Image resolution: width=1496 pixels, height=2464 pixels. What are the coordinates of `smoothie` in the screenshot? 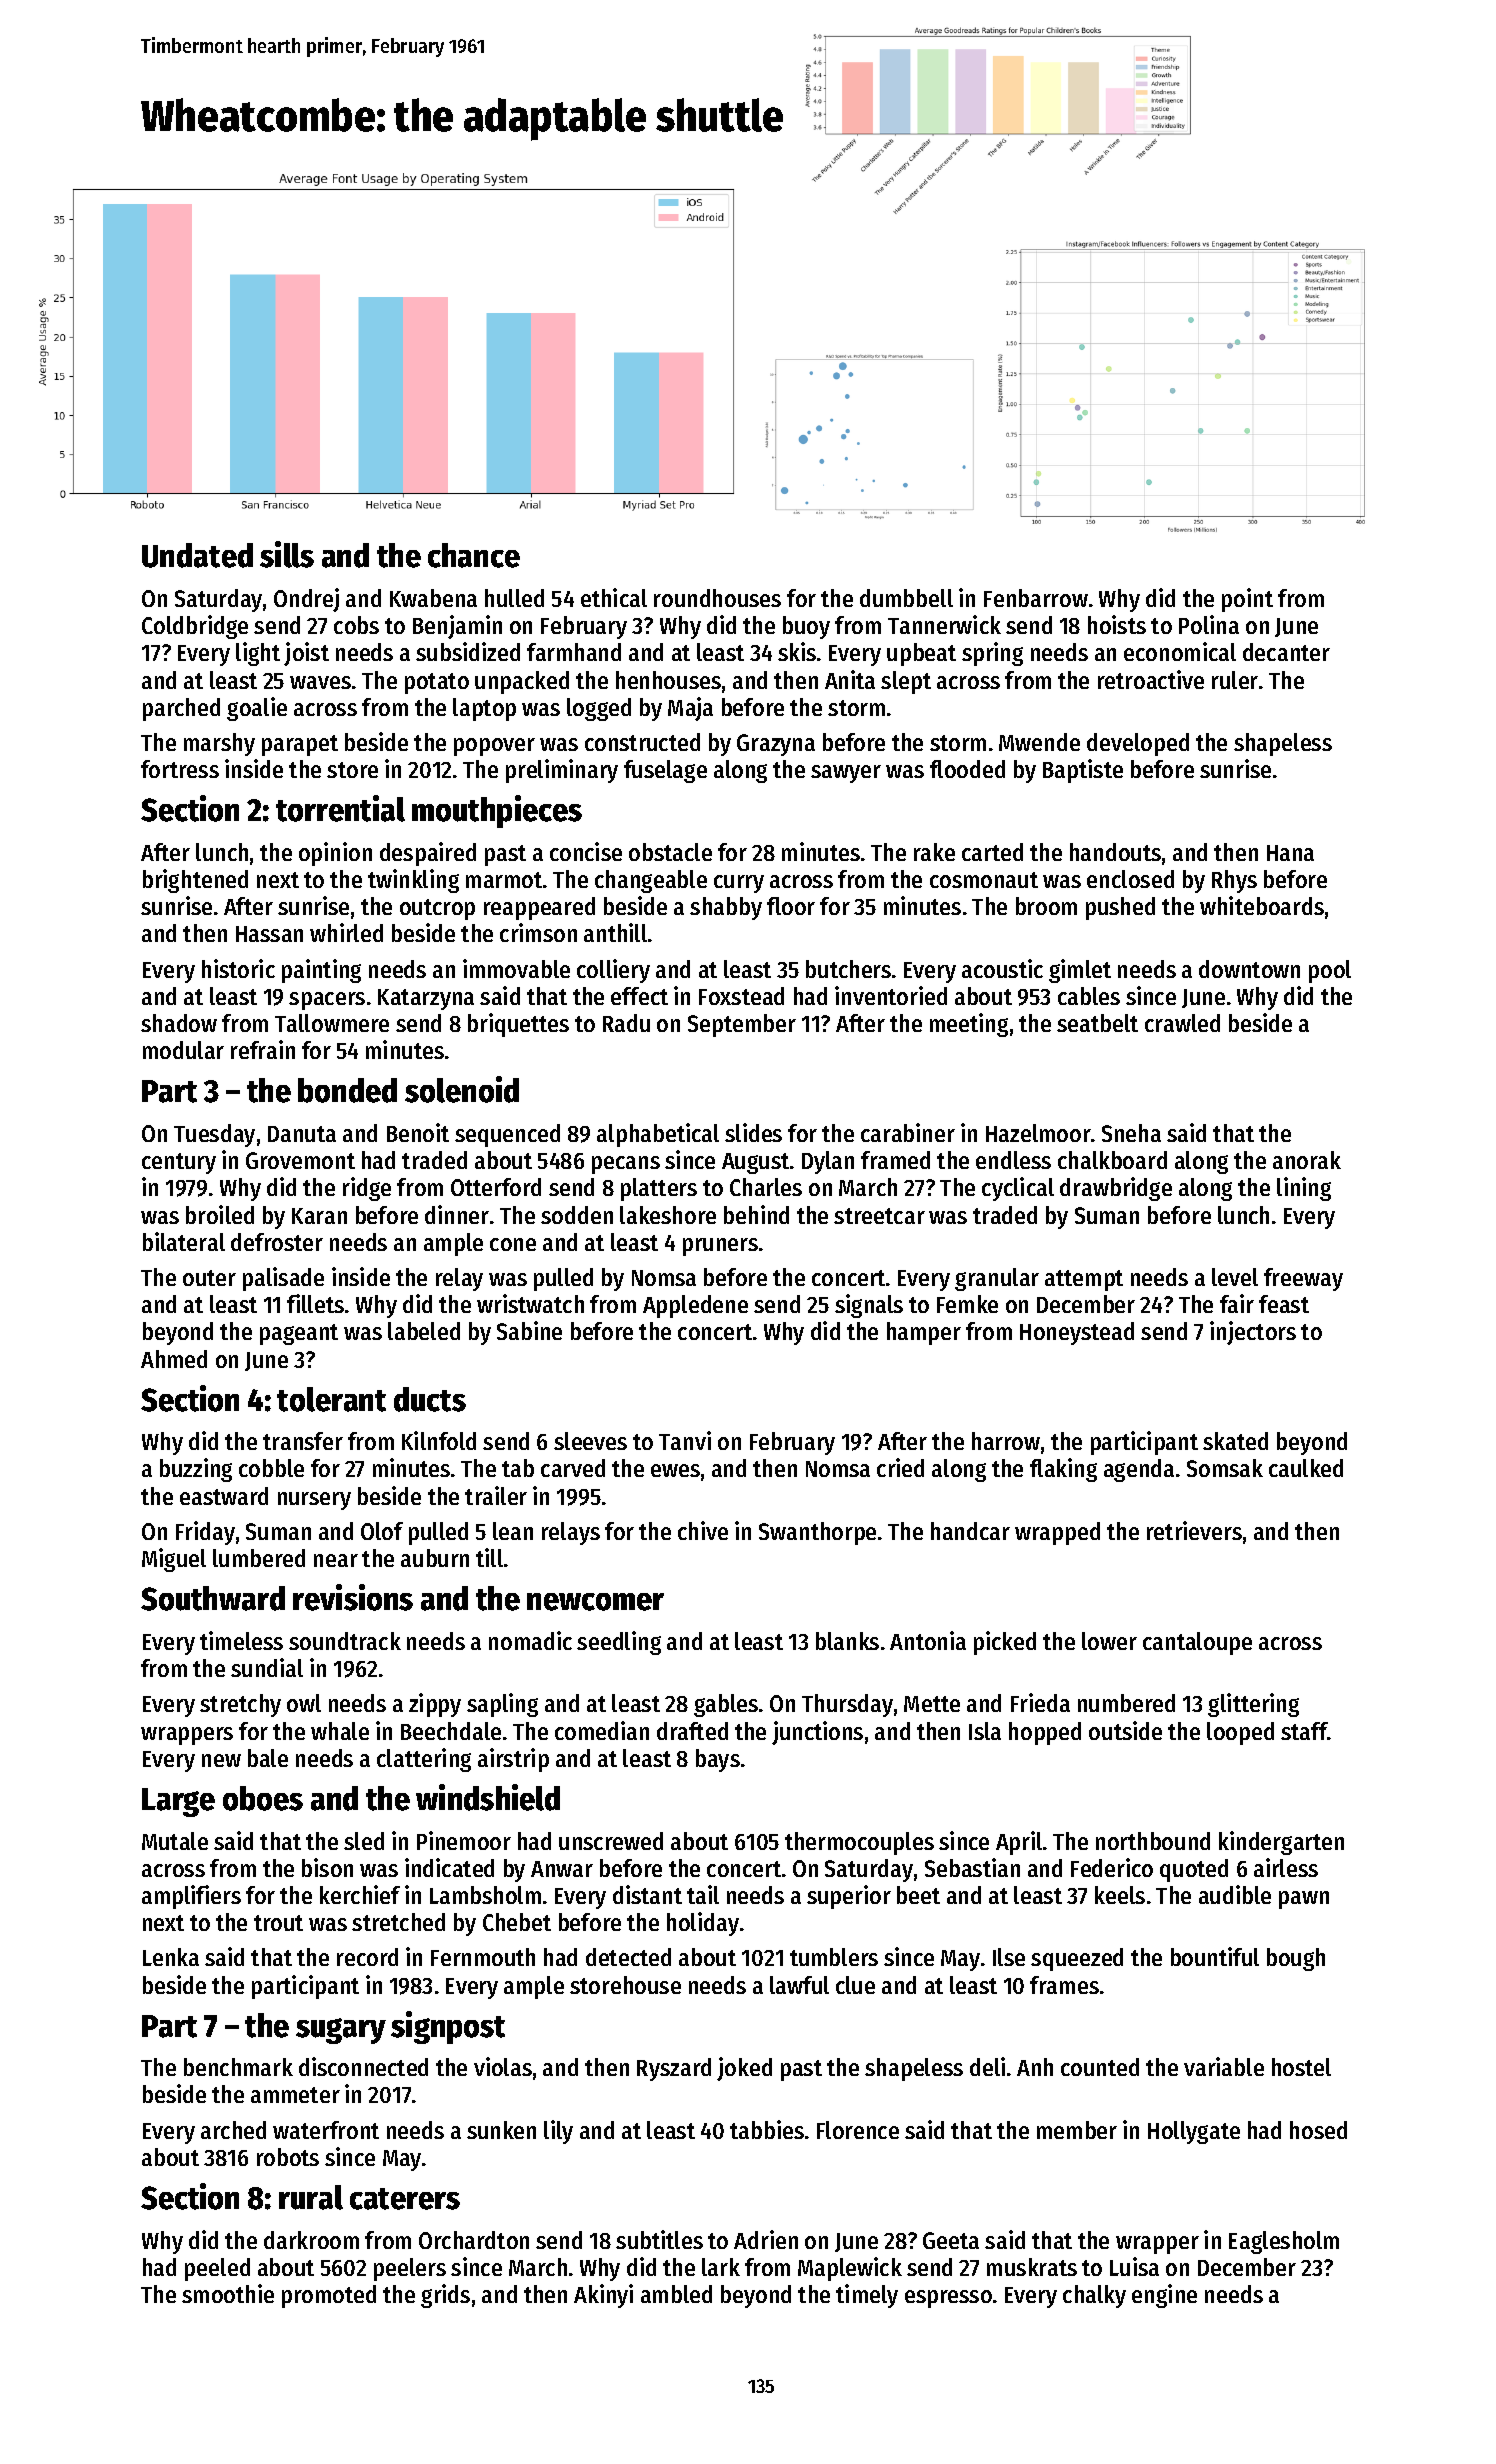 It's located at (228, 2293).
